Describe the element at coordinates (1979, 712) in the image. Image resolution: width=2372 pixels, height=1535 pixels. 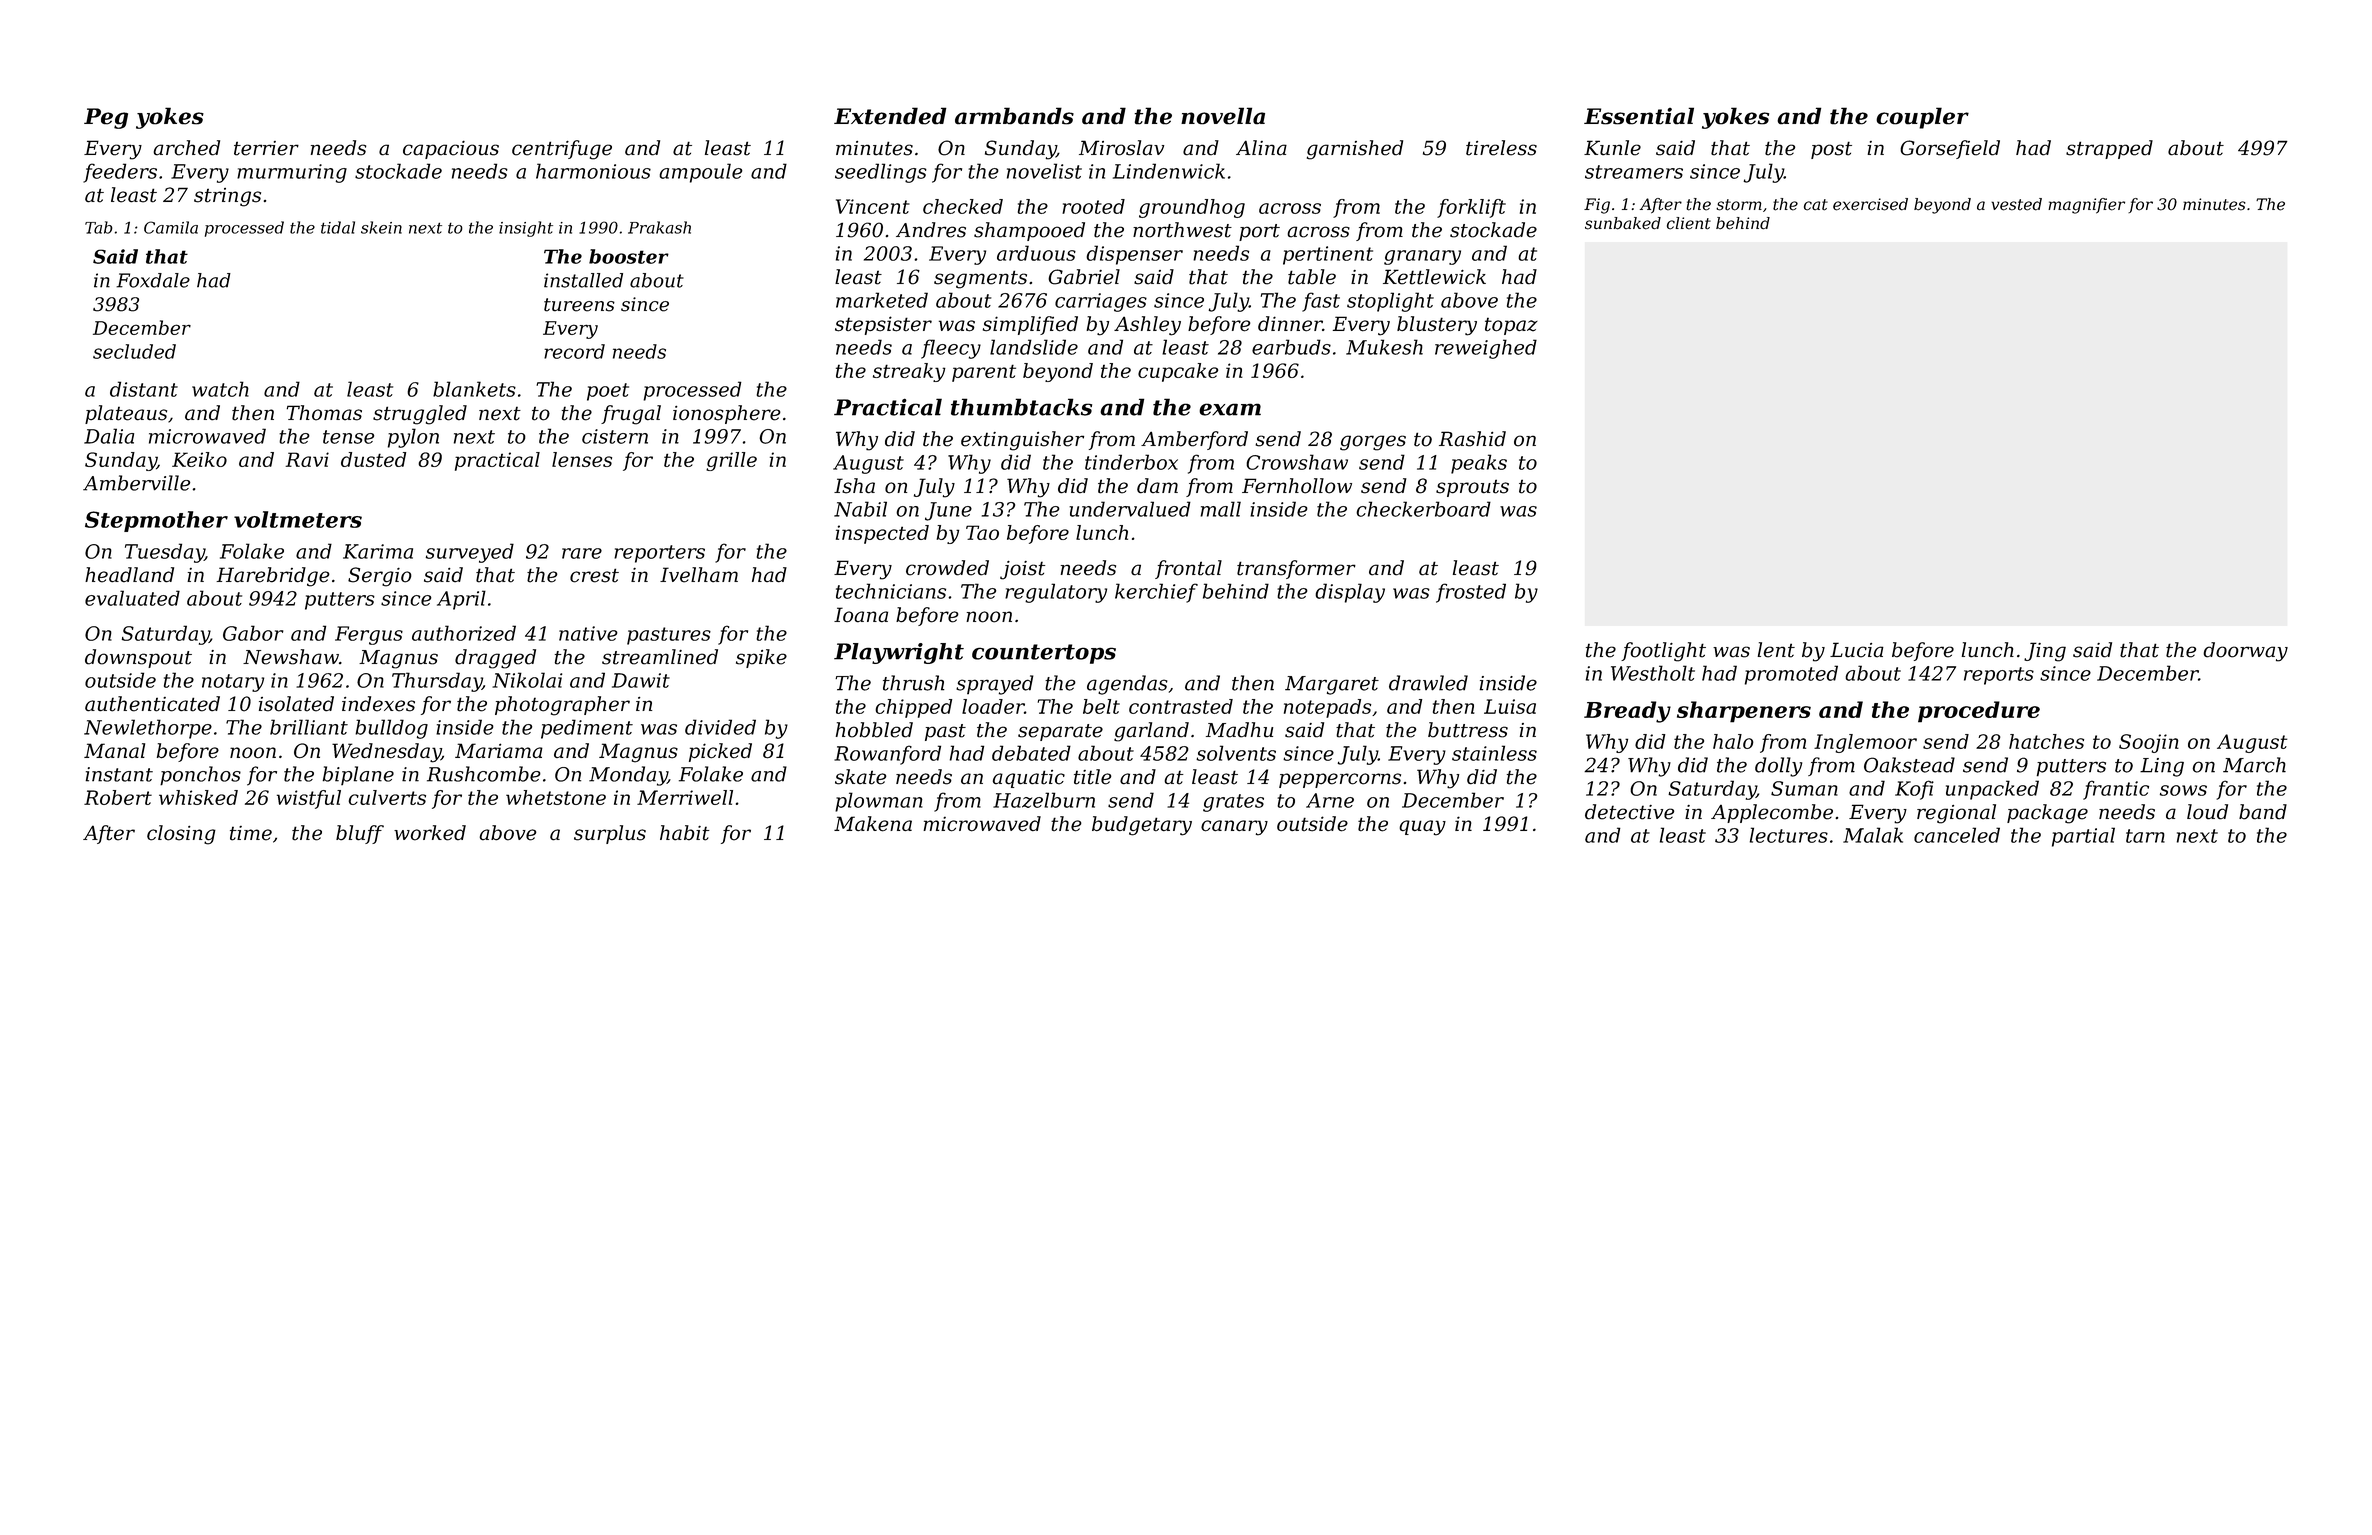
I see `procedure` at that location.
